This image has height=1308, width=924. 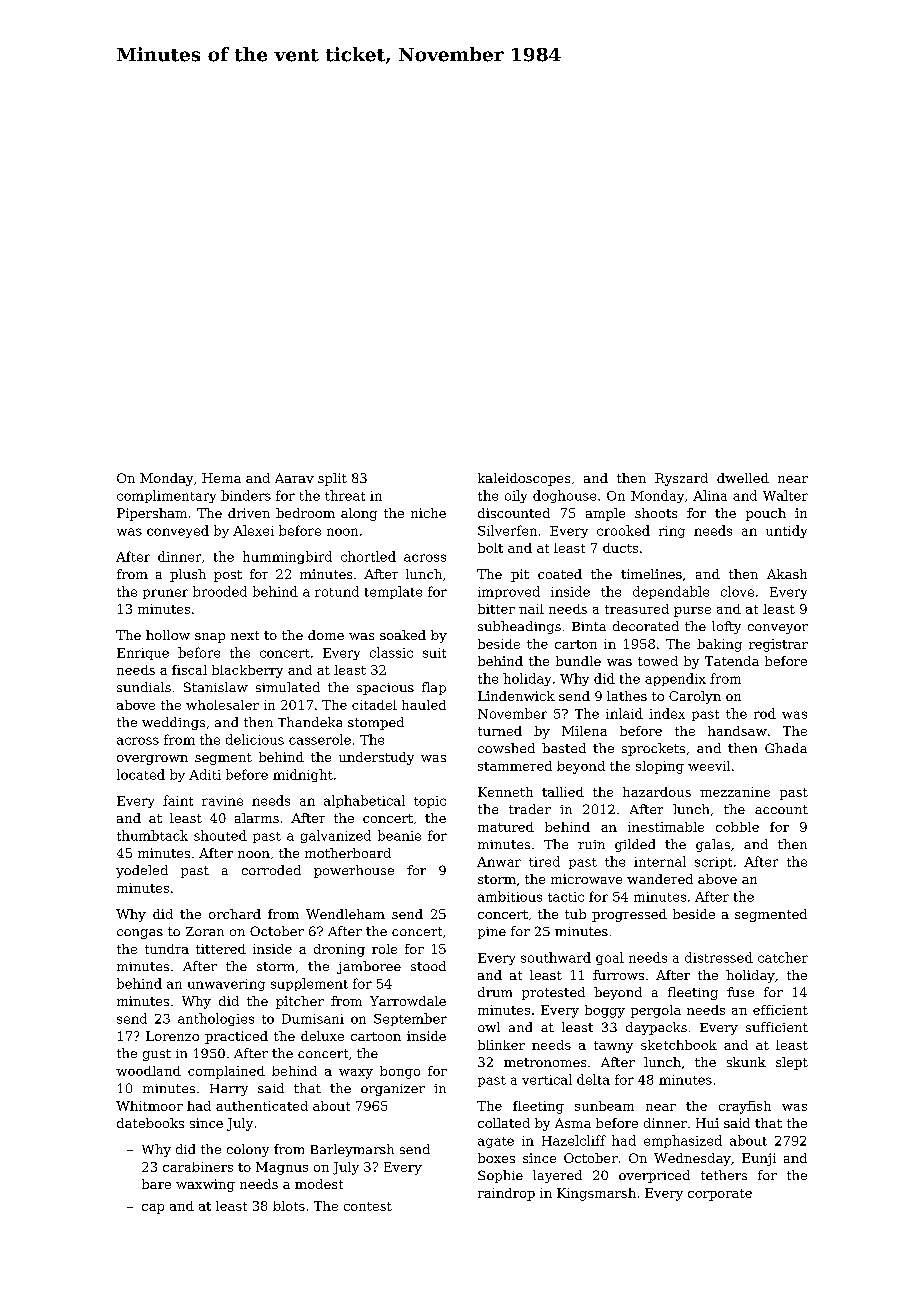 What do you see at coordinates (743, 478) in the image?
I see `dwelled` at bounding box center [743, 478].
